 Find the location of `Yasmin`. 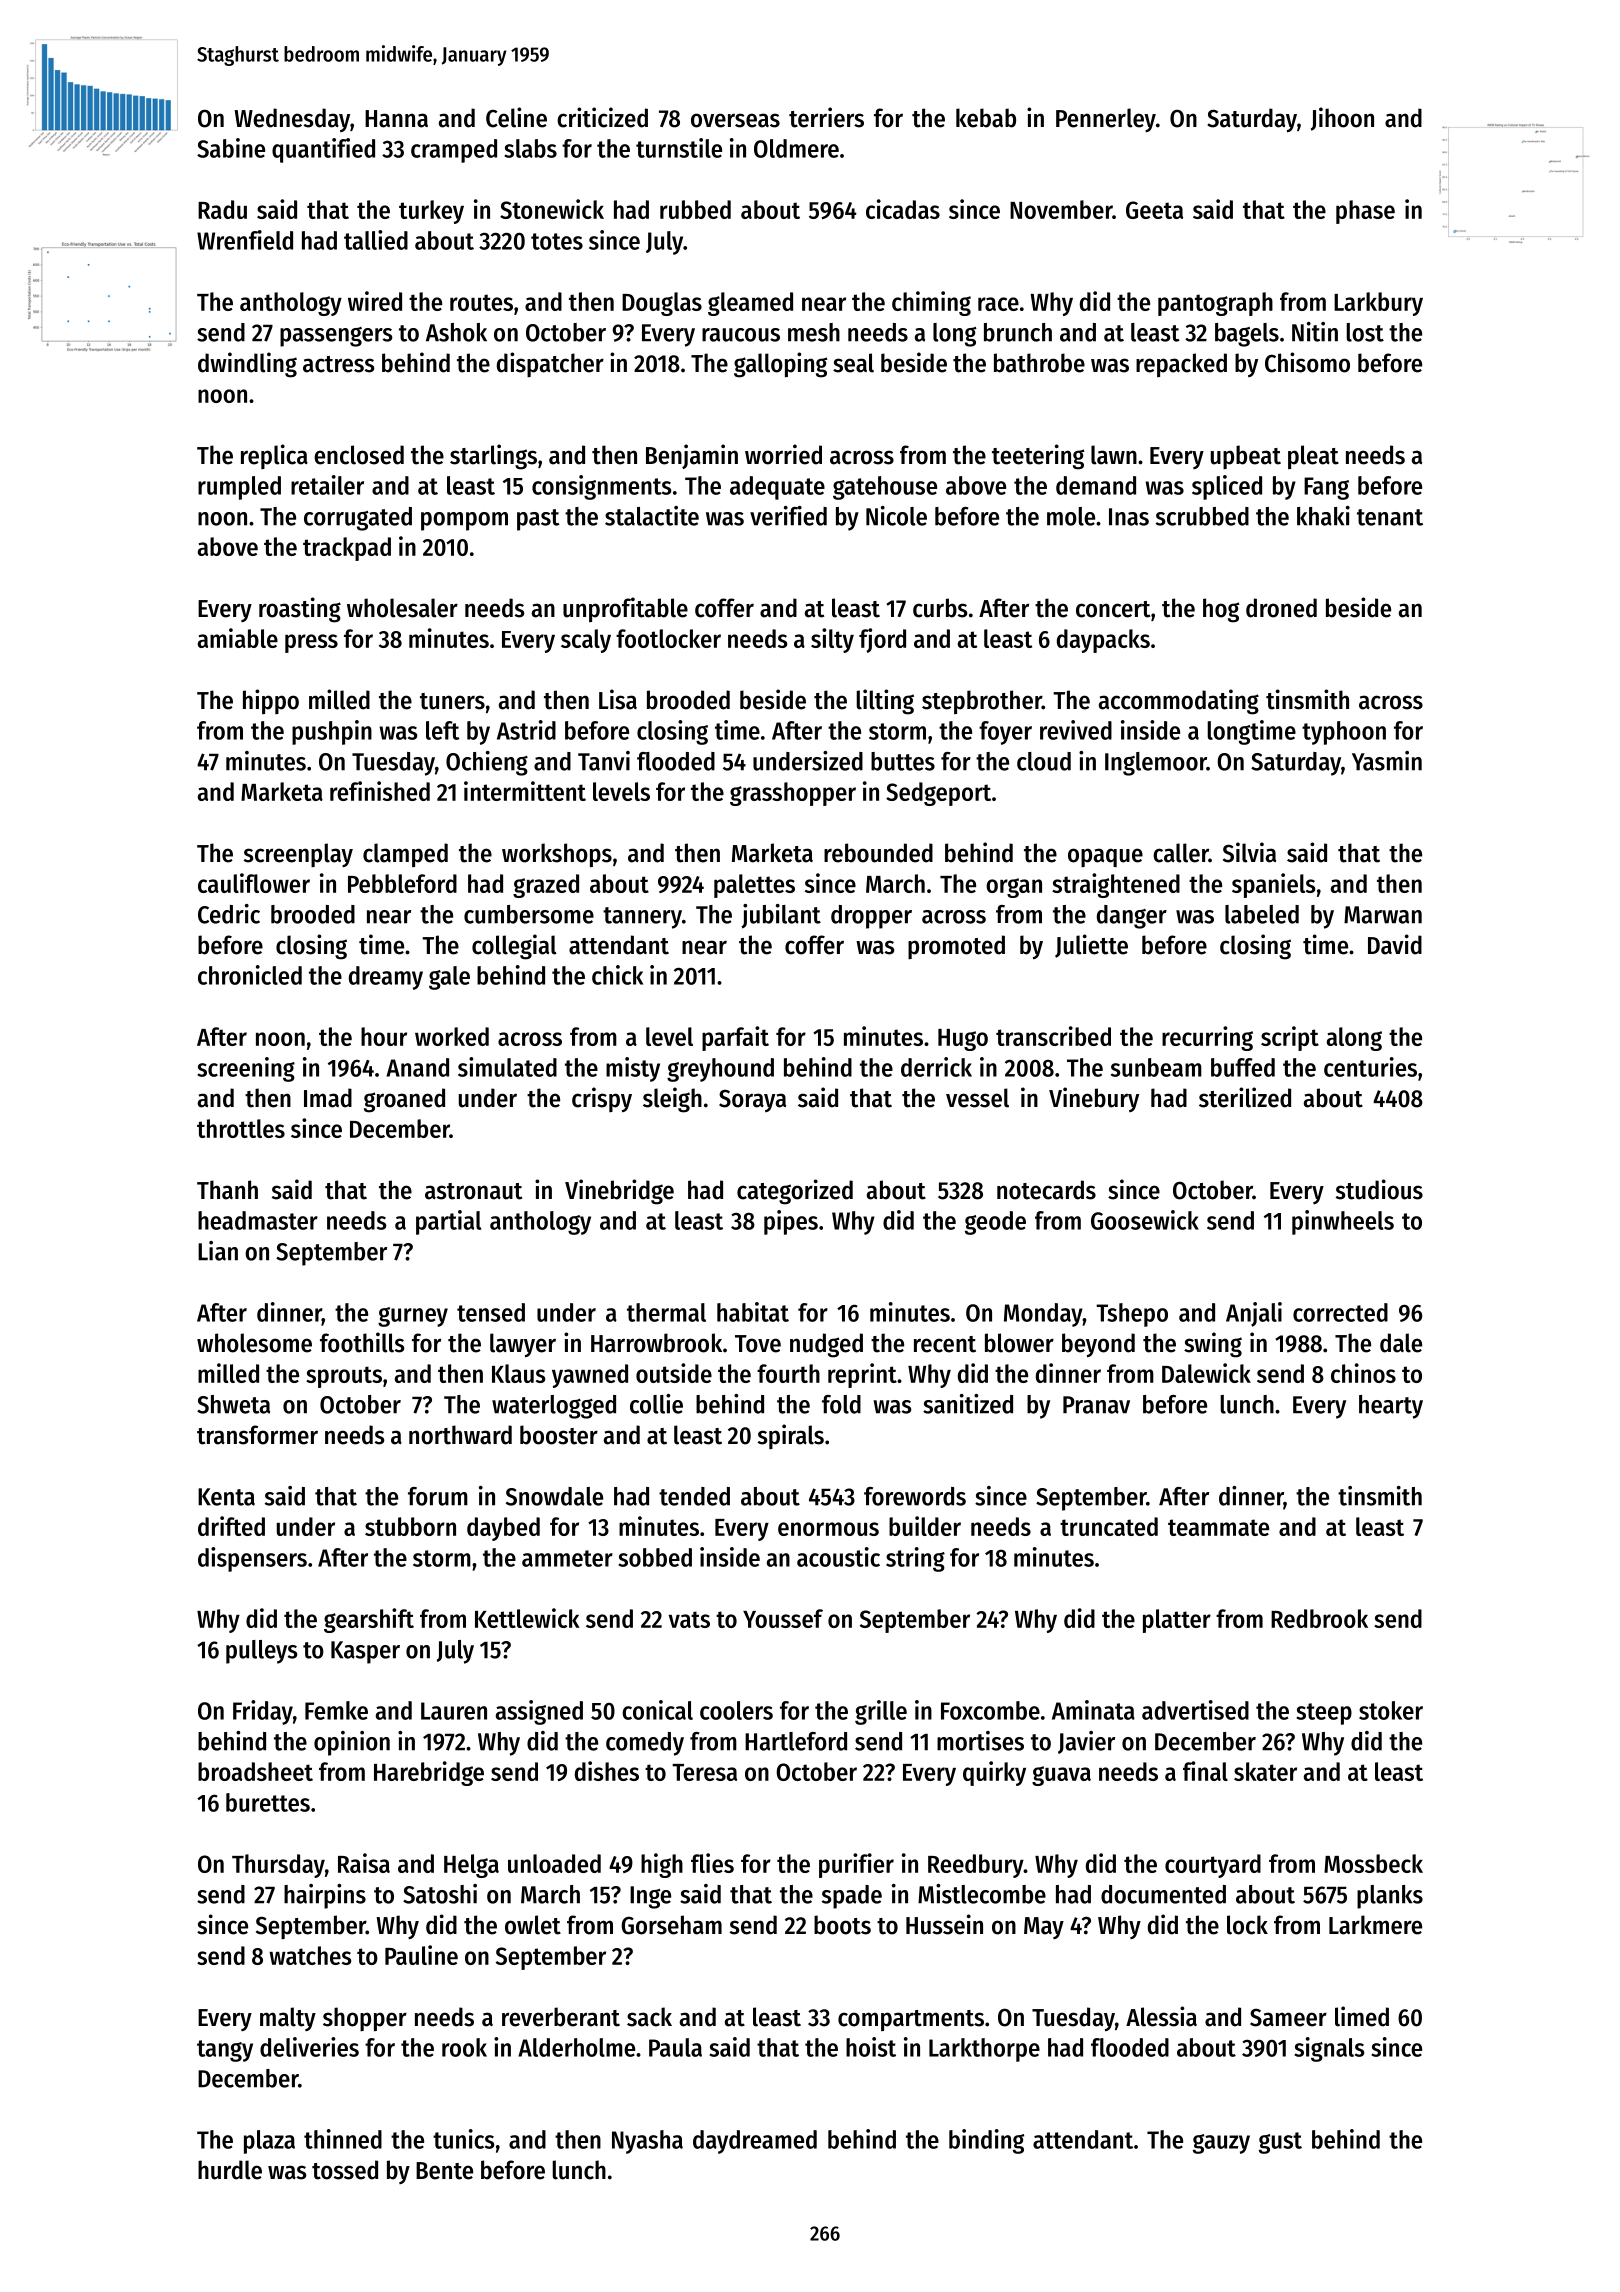

Yasmin is located at coordinates (1387, 761).
